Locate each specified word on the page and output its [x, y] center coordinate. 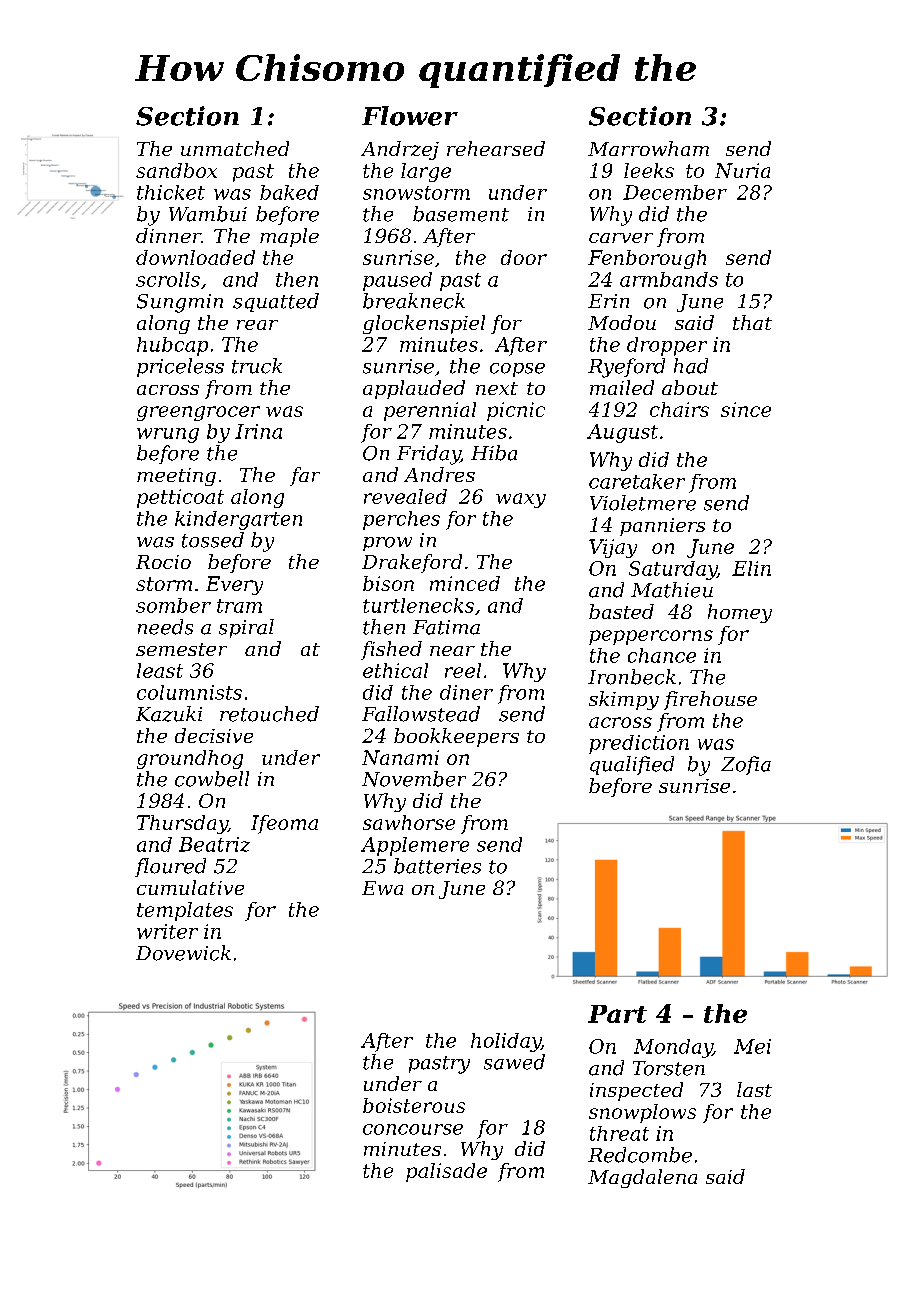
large [426, 172]
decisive [214, 735]
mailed [622, 387]
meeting [176, 477]
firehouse [710, 700]
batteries [437, 866]
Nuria [742, 170]
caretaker [637, 481]
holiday [506, 1042]
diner [466, 692]
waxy [521, 500]
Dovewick [183, 953]
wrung [168, 435]
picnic [516, 411]
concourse [413, 1129]
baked [289, 192]
